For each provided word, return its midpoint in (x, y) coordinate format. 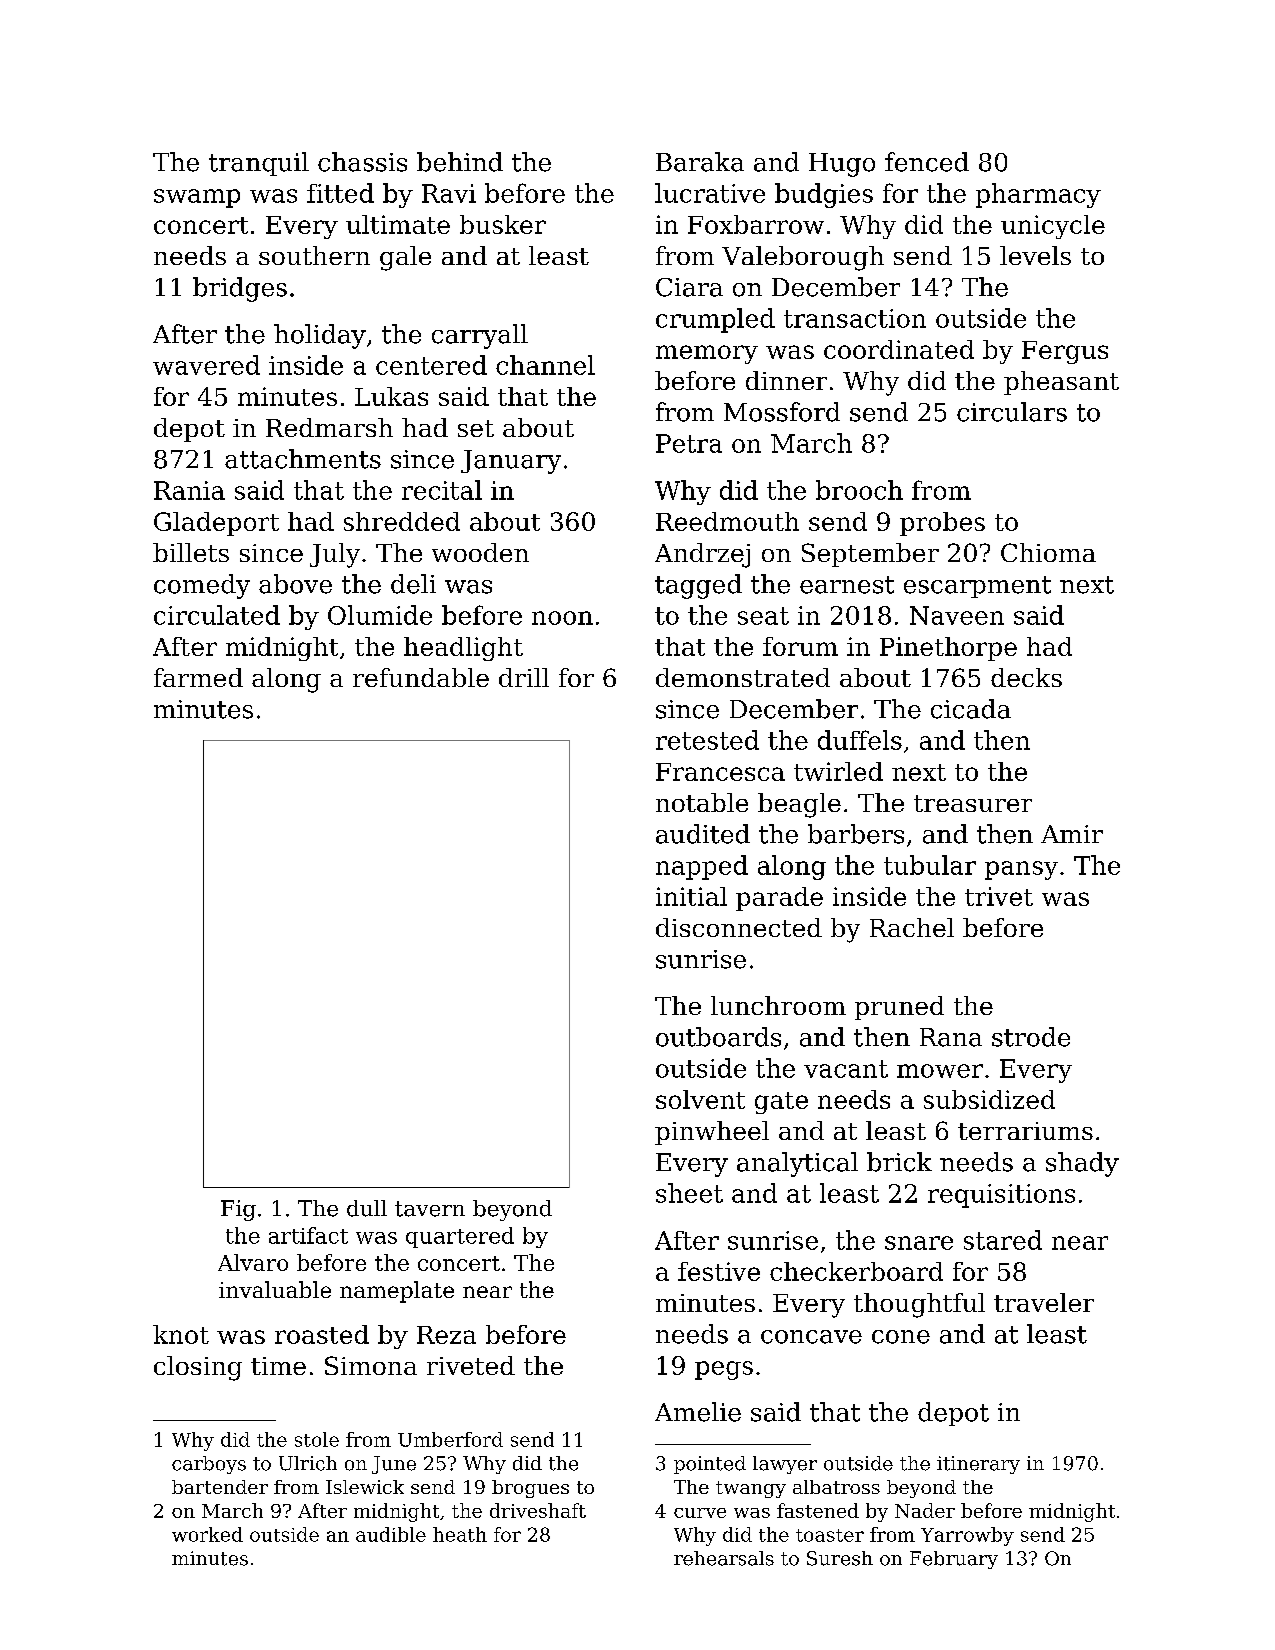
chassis (362, 162)
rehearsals (724, 1558)
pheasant (1061, 383)
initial (691, 896)
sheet (689, 1193)
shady (1082, 1164)
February (954, 1560)
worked (207, 1534)
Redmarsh (329, 427)
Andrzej (702, 555)
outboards (718, 1037)
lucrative (710, 193)
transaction (855, 318)
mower (940, 1071)
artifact (308, 1235)
